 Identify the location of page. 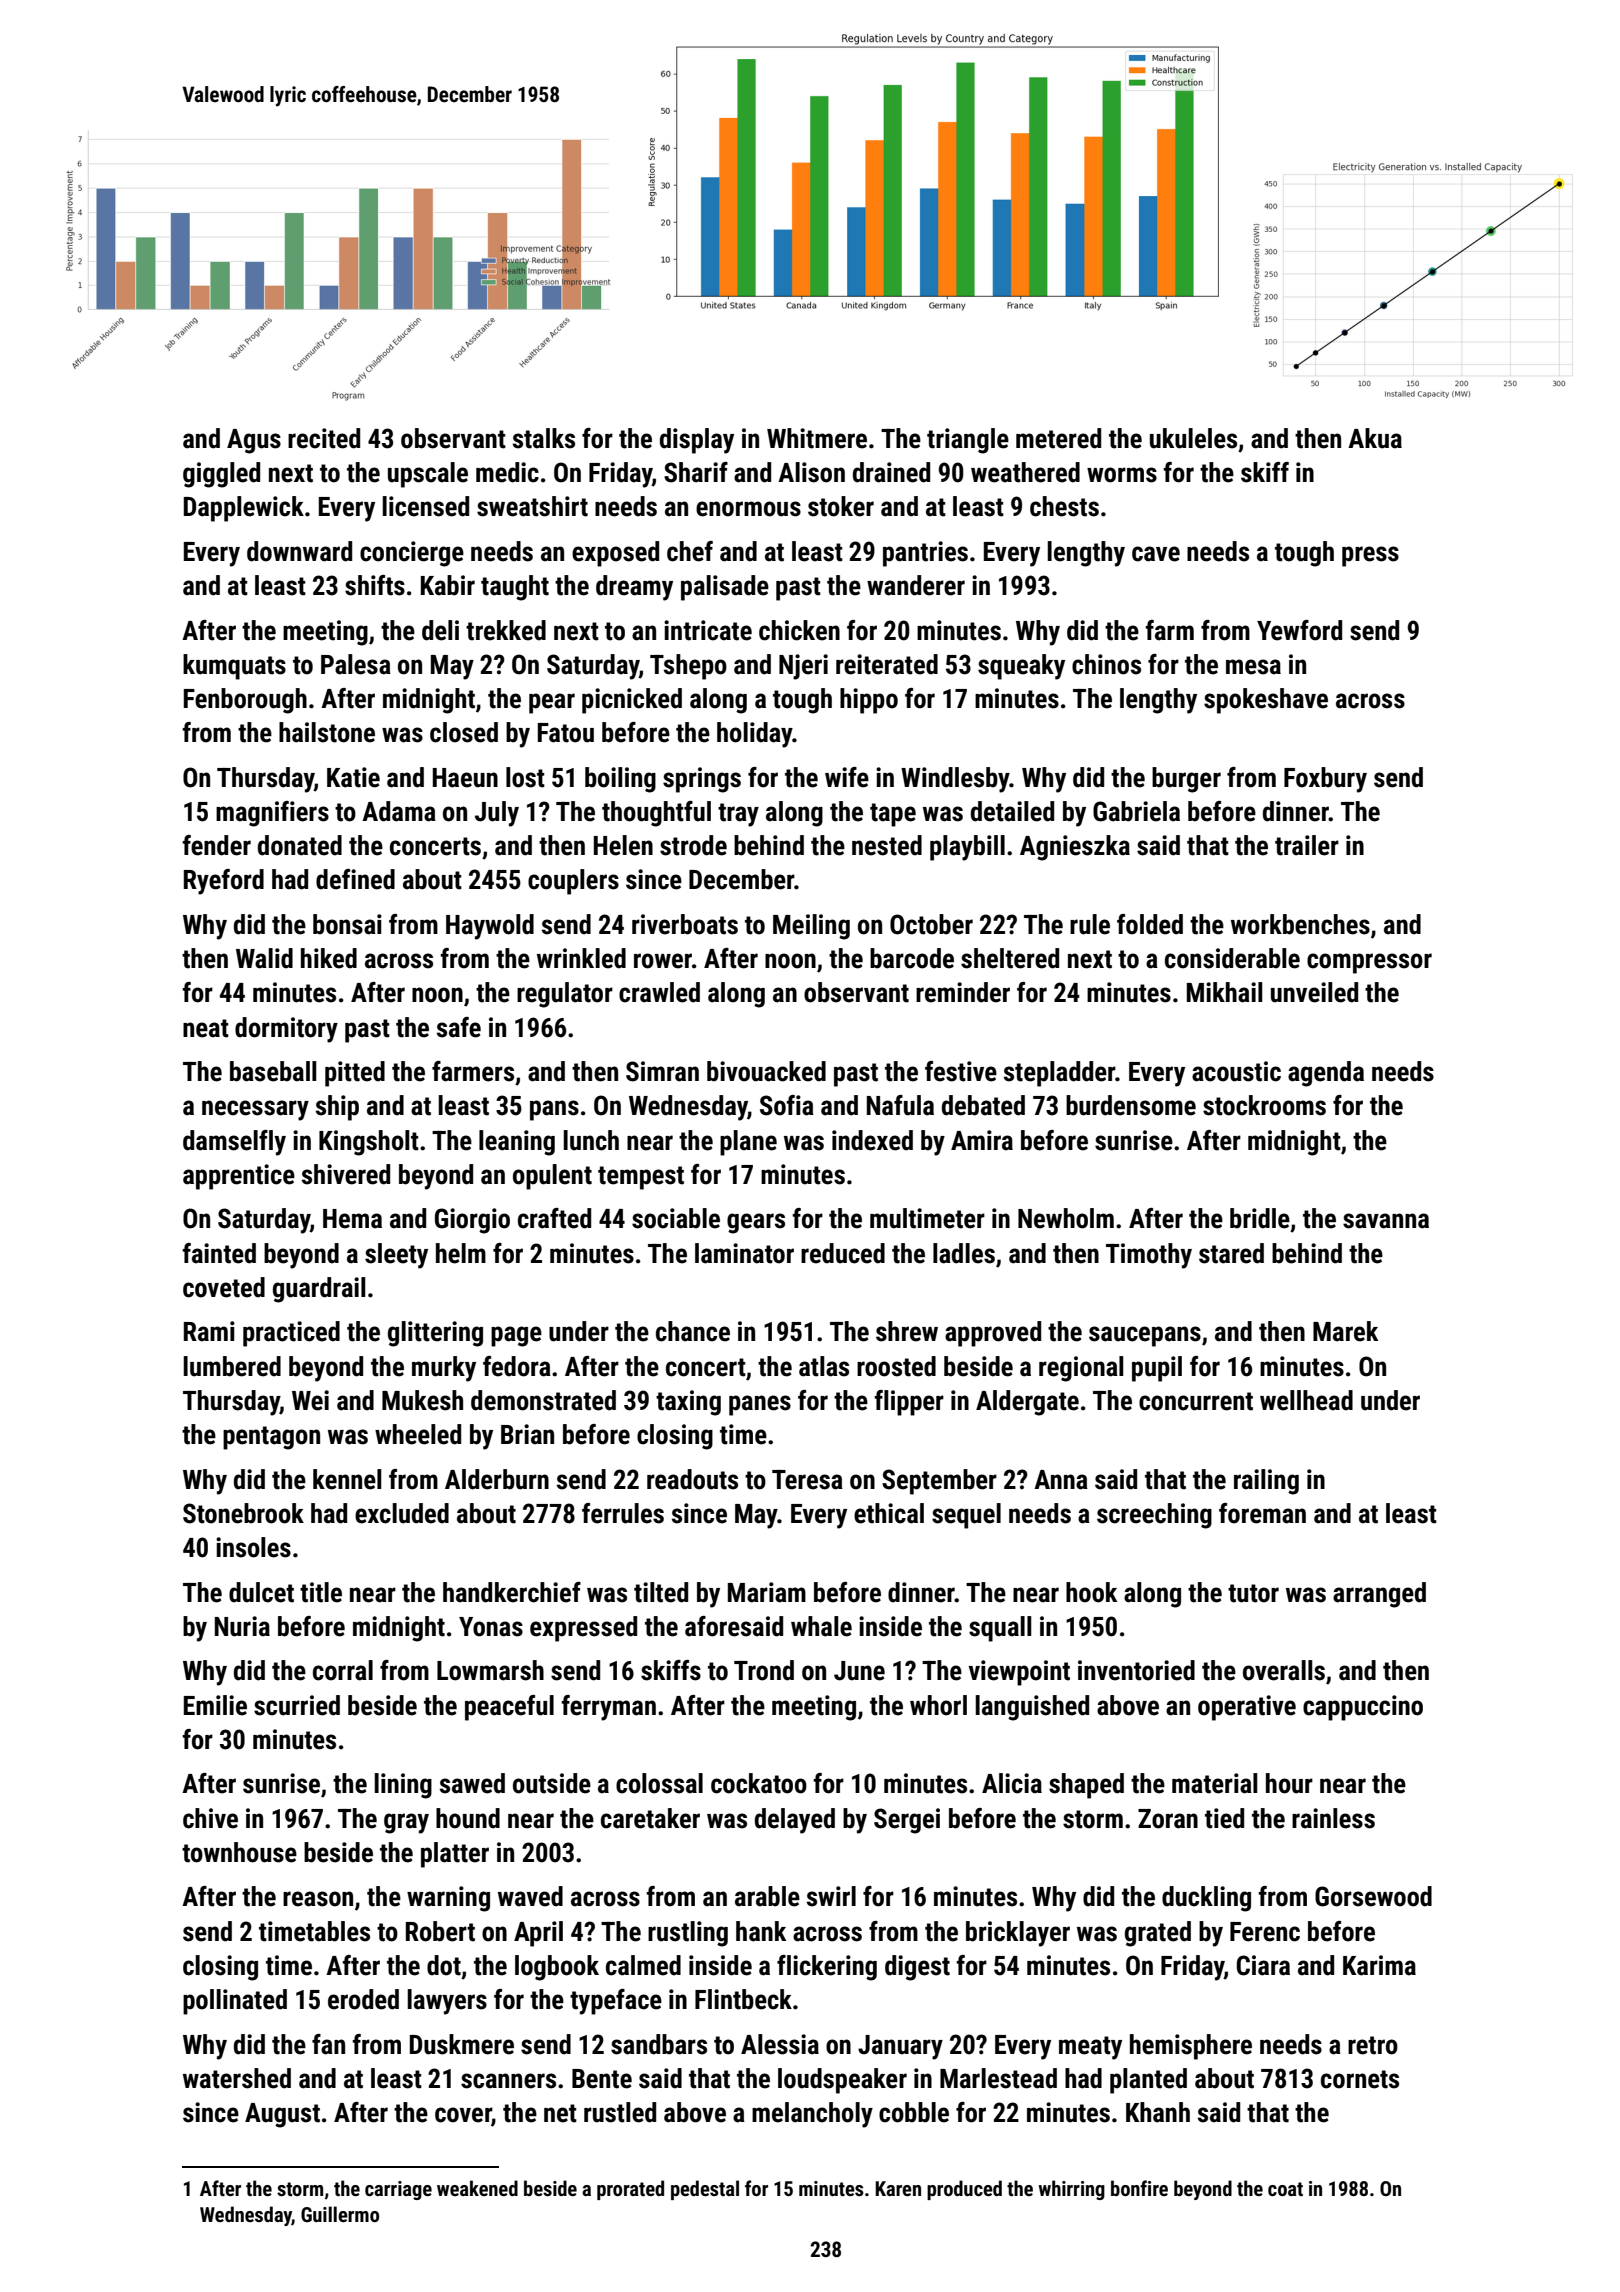
(516, 1336).
